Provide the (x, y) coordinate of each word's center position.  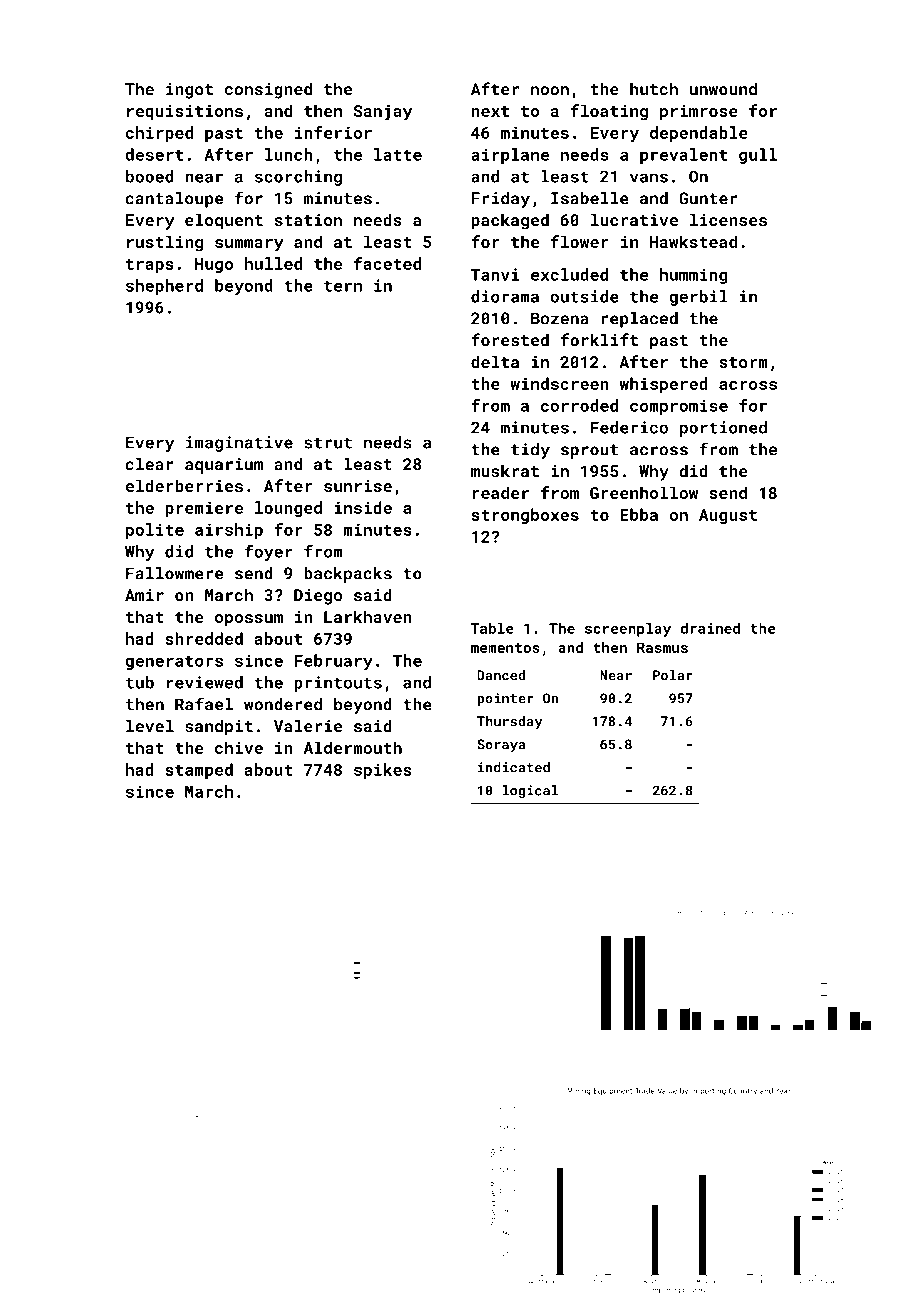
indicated (514, 767)
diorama (505, 296)
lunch (289, 154)
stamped (199, 771)
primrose (699, 113)
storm (743, 362)
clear (150, 464)
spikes (383, 771)
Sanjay (383, 113)
